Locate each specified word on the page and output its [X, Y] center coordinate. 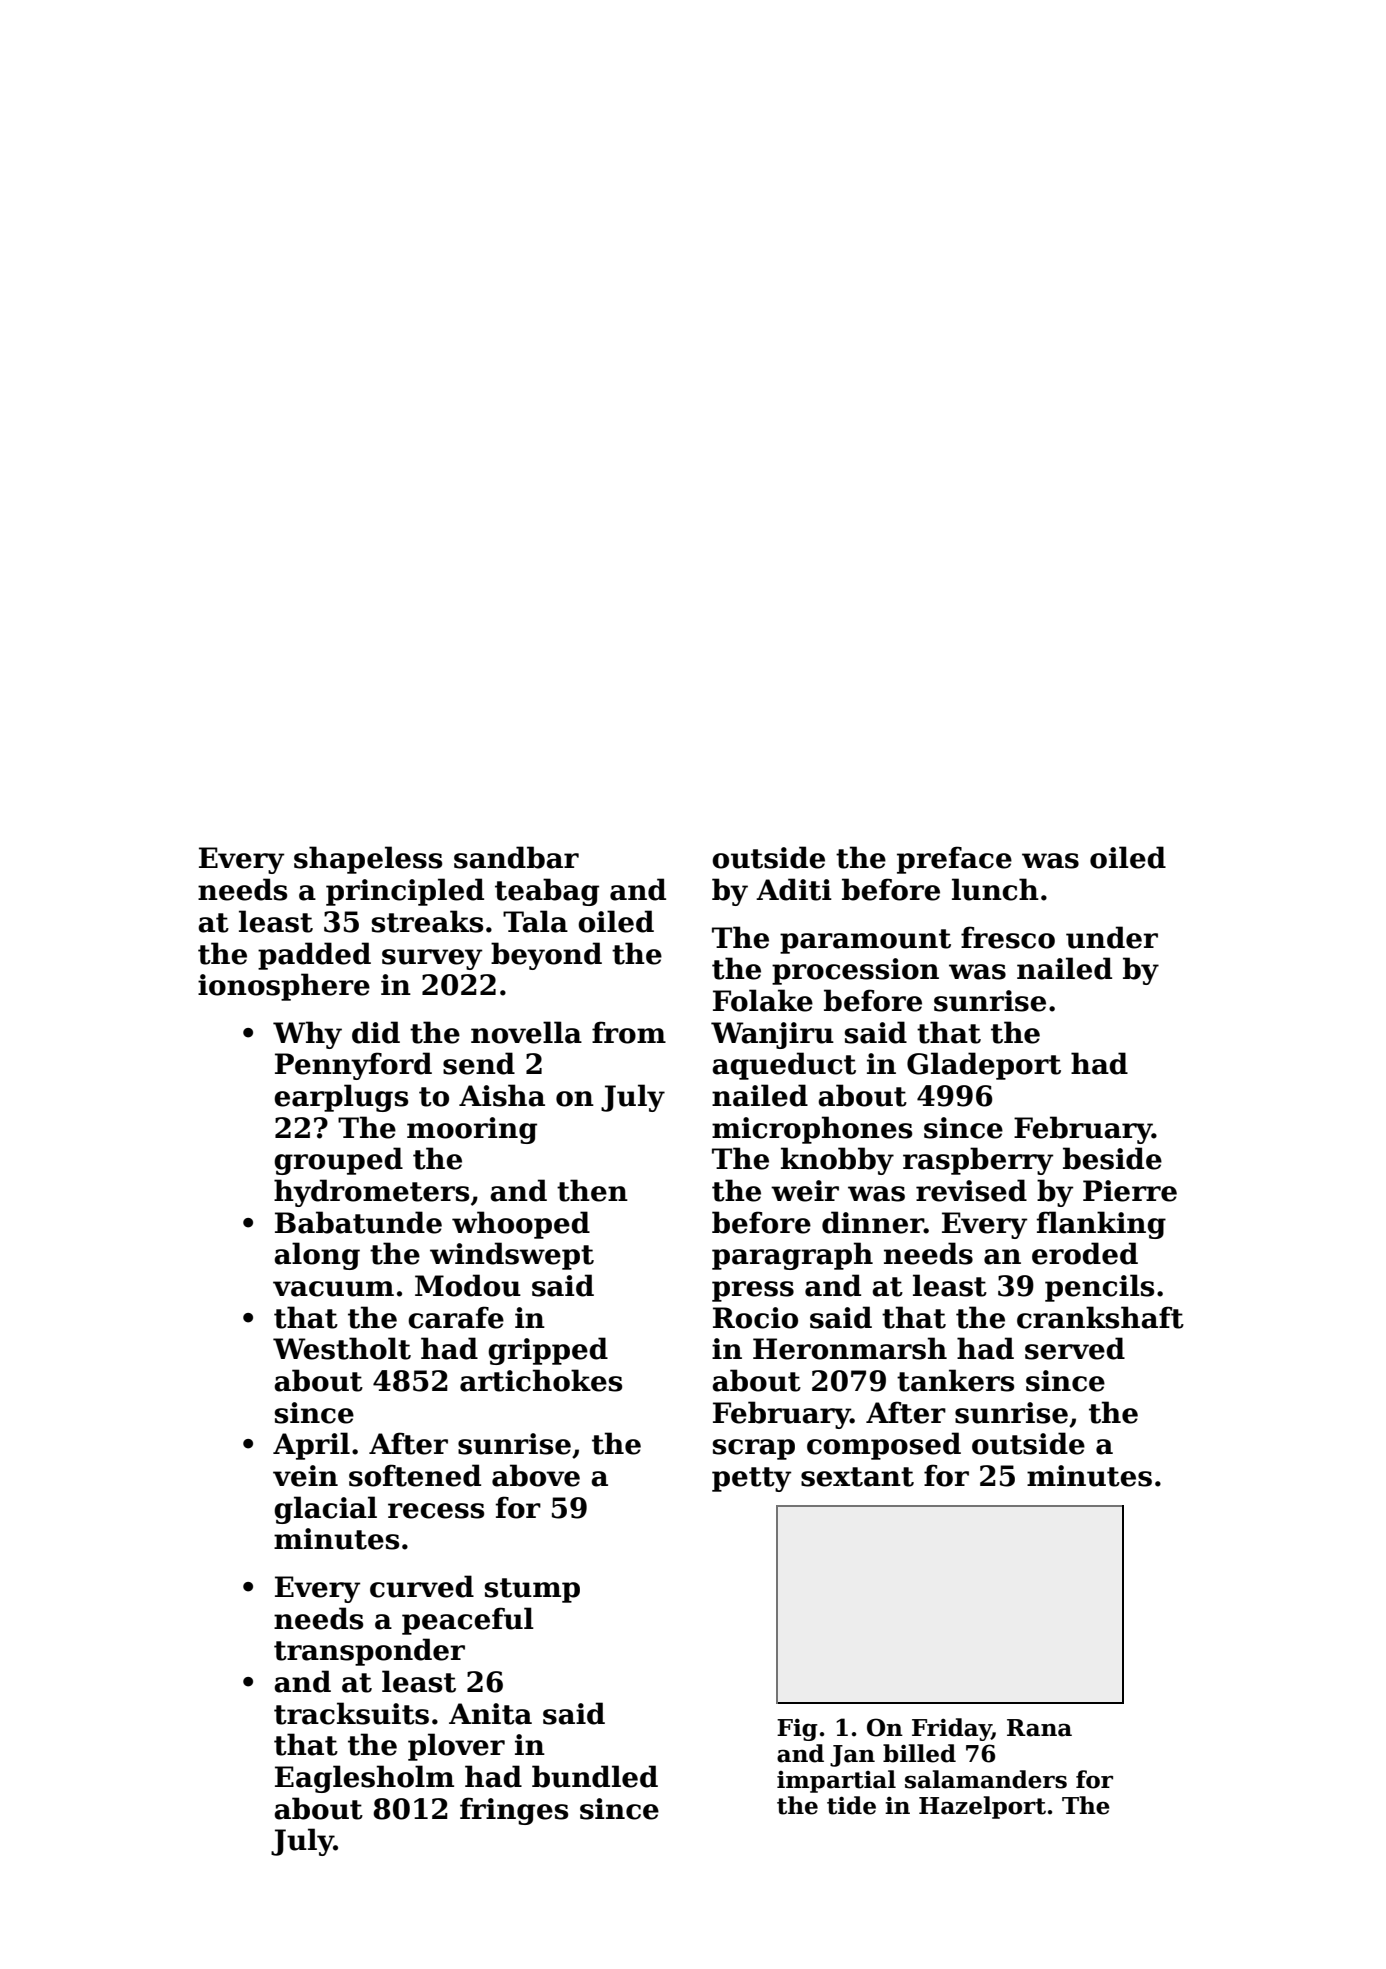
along [317, 1256]
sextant [857, 1477]
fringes [514, 1811]
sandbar [516, 857]
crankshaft [1100, 1317]
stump [532, 1590]
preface [954, 860]
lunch [995, 889]
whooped [521, 1225]
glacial [325, 1510]
